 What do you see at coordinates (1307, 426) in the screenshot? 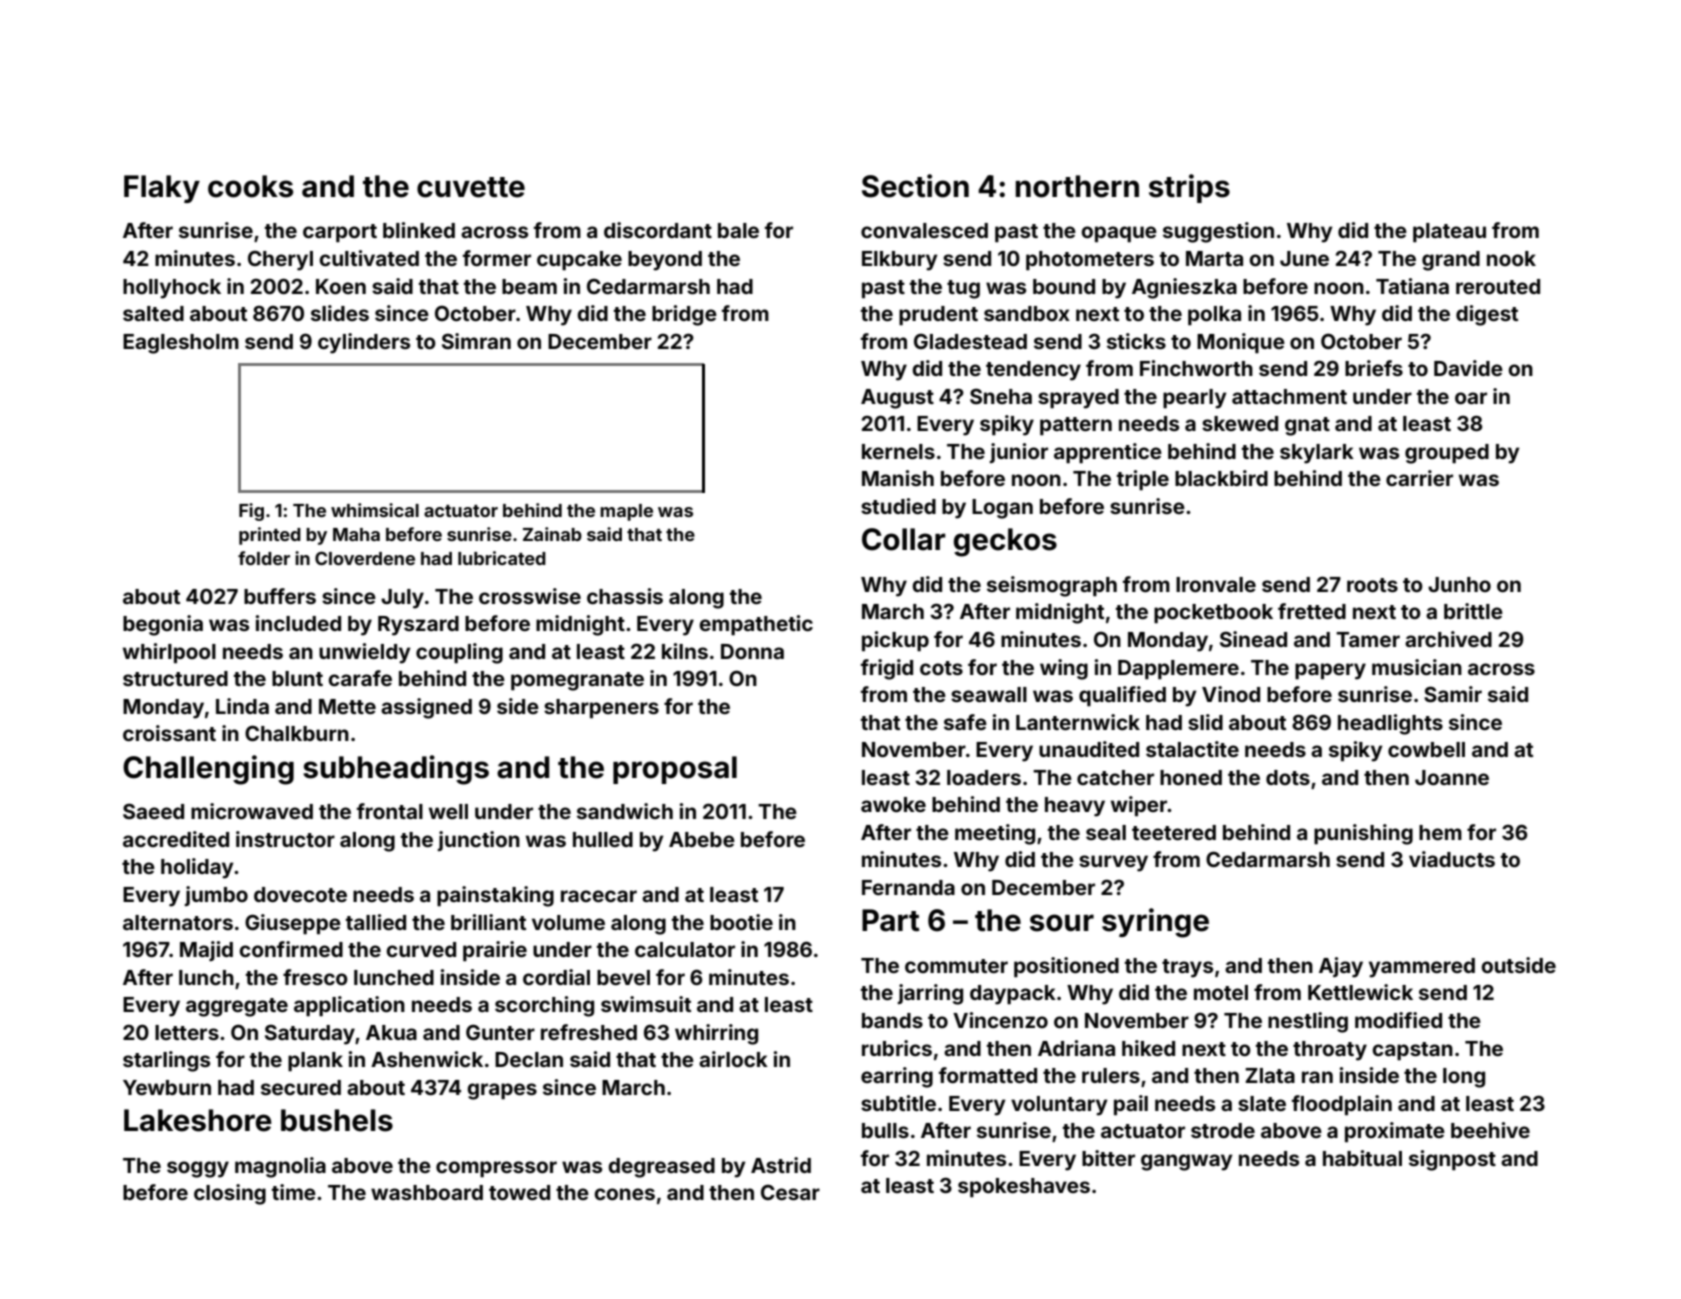
I see `gnat` at bounding box center [1307, 426].
